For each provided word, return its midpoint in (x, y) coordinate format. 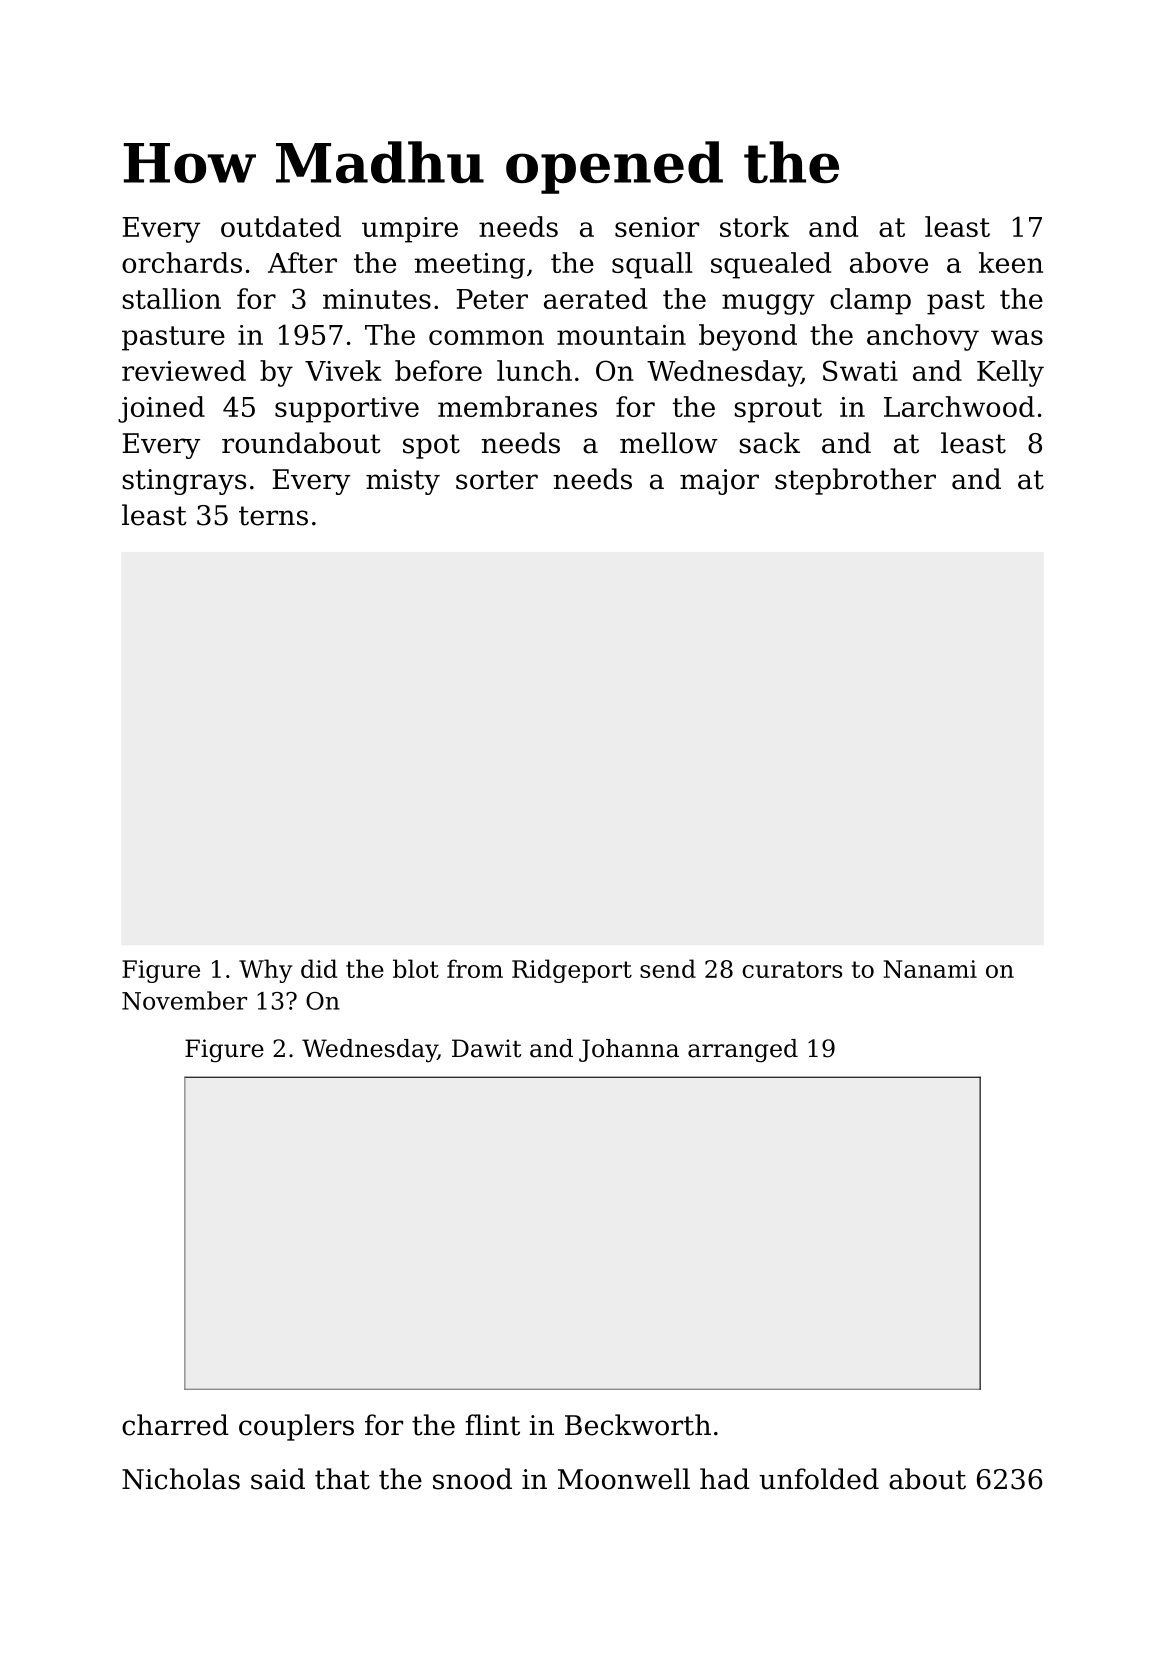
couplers (296, 1427)
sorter (497, 480)
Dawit (487, 1048)
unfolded (819, 1479)
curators (792, 969)
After (302, 262)
